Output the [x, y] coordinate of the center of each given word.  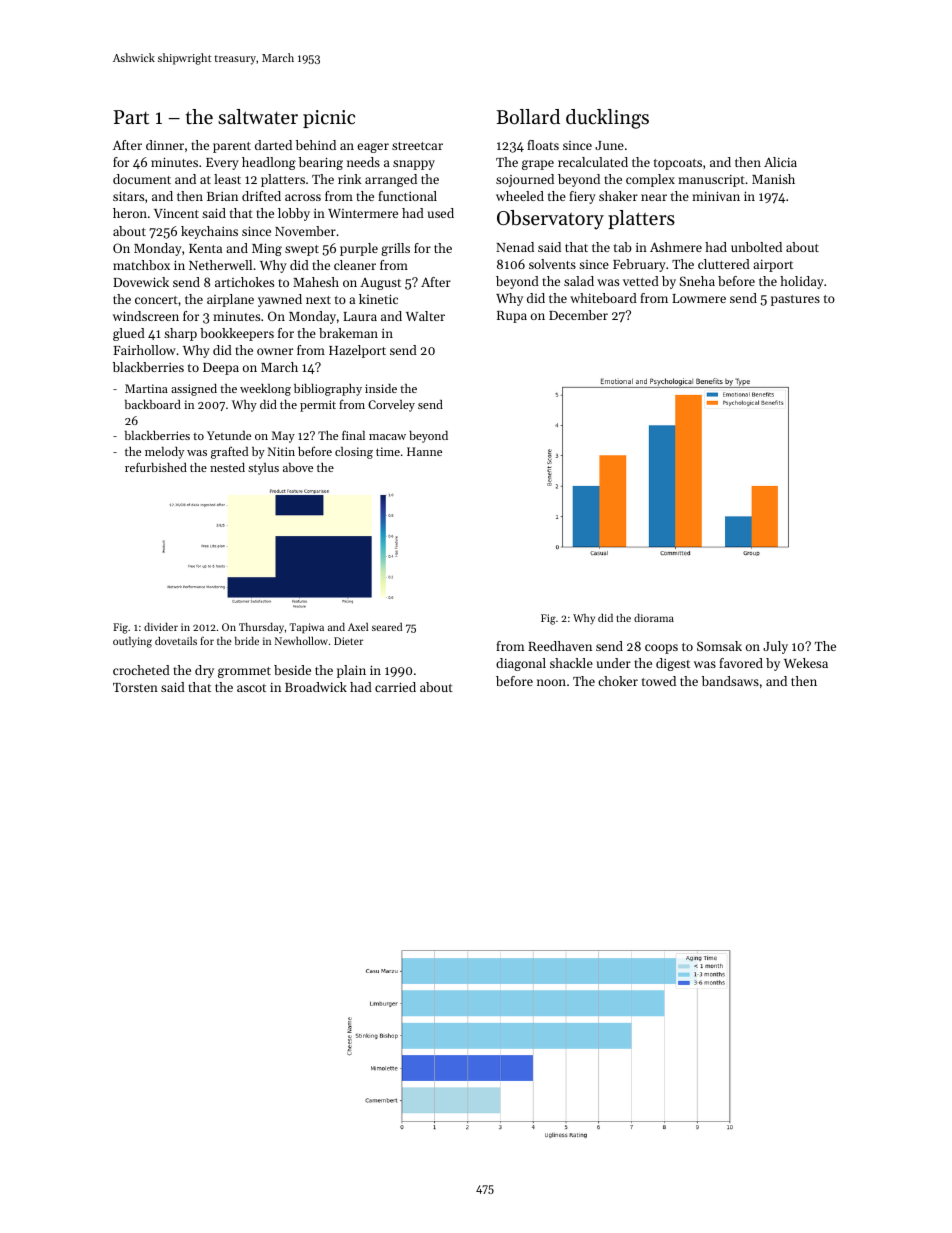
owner [275, 351]
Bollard [528, 116]
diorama [654, 618]
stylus [263, 469]
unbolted [756, 247]
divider [161, 627]
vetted [641, 281]
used [440, 213]
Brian [222, 196]
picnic [329, 119]
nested [227, 467]
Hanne [424, 451]
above [298, 467]
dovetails [176, 641]
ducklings [607, 119]
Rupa [512, 317]
